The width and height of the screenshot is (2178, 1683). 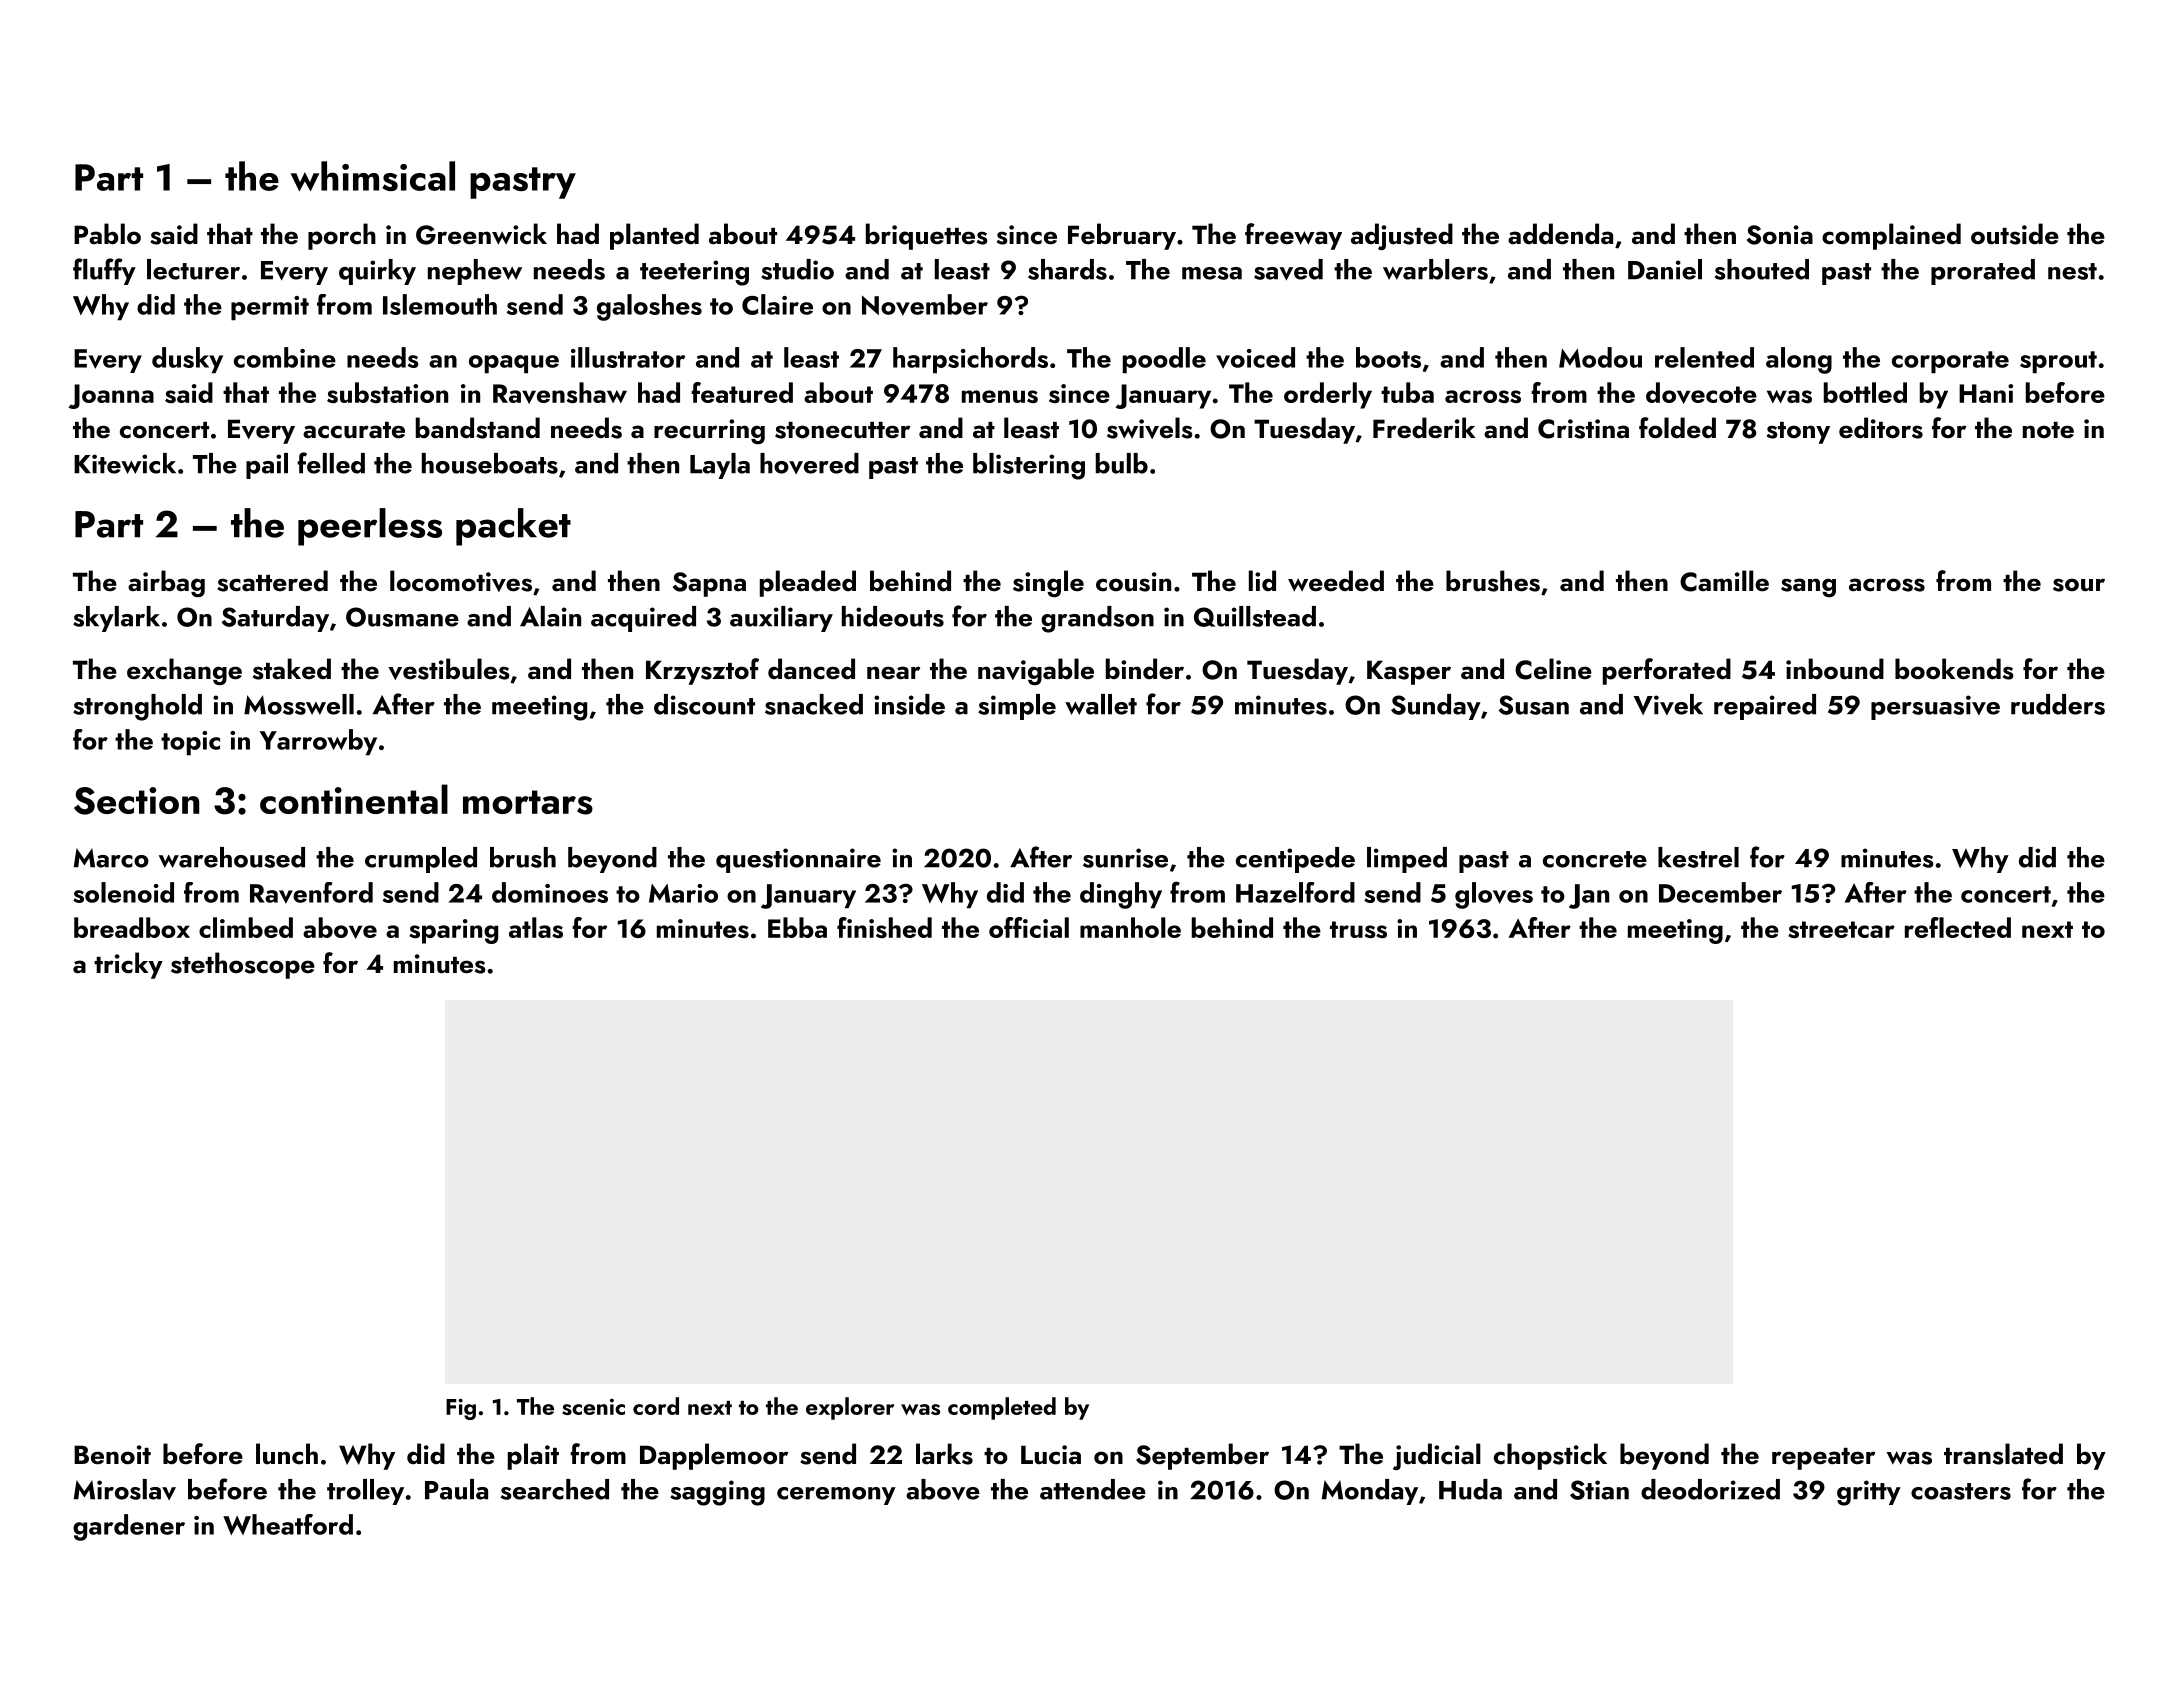 What do you see at coordinates (461, 1409) in the screenshot?
I see `Fig` at bounding box center [461, 1409].
